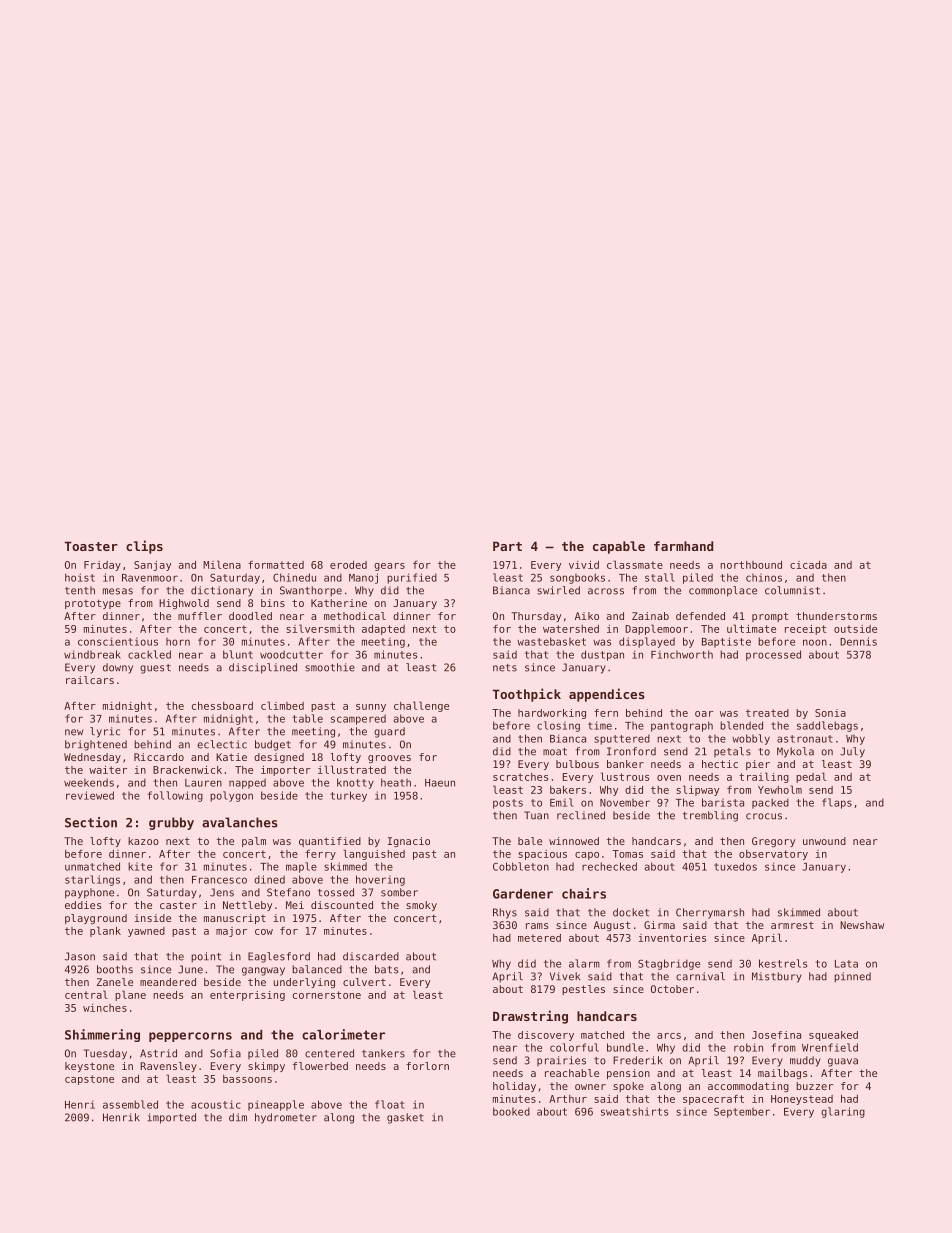 This screenshot has width=952, height=1233. Describe the element at coordinates (572, 1073) in the screenshot. I see `reachable` at that location.
